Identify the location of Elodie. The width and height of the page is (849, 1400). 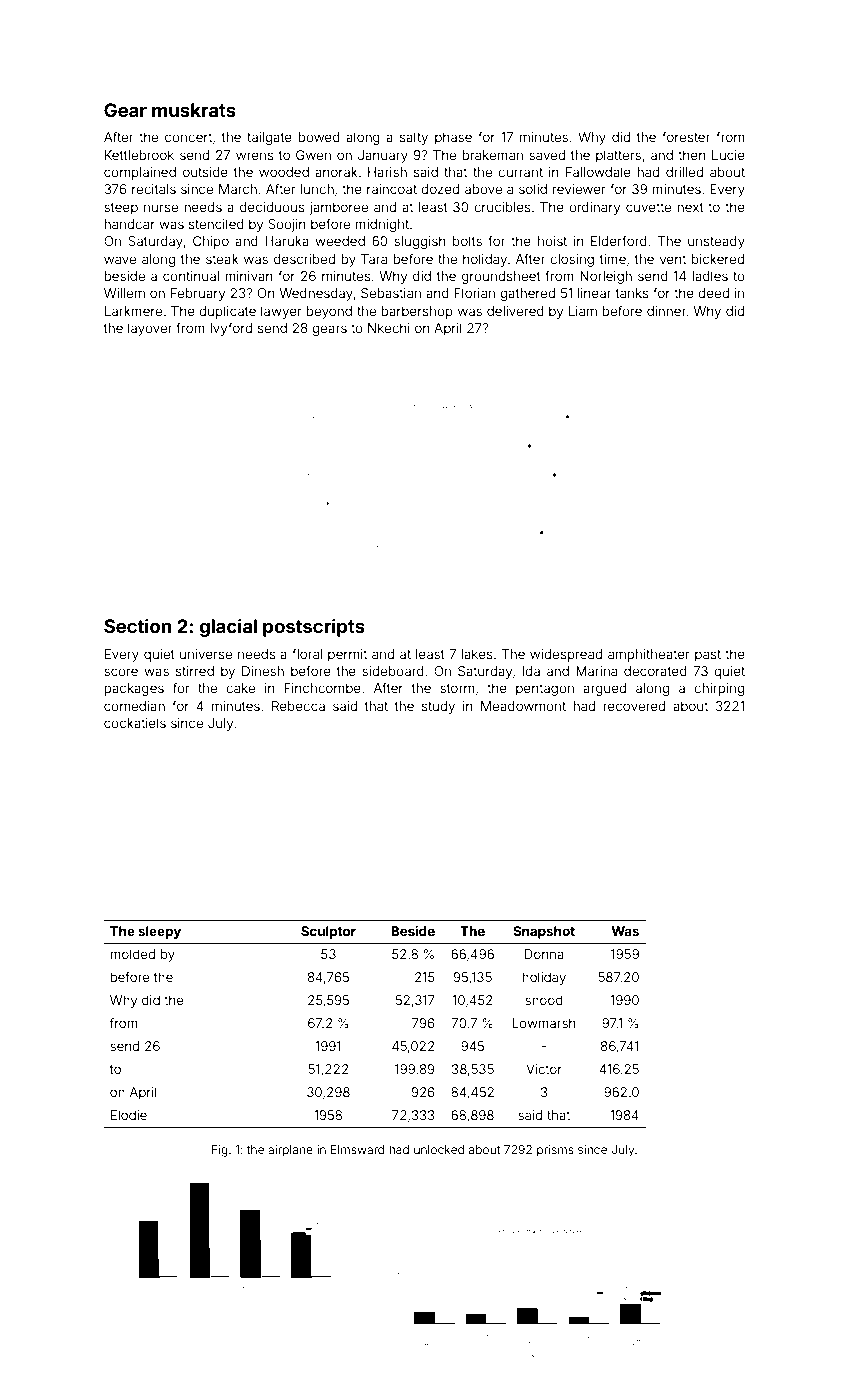
(129, 1115).
